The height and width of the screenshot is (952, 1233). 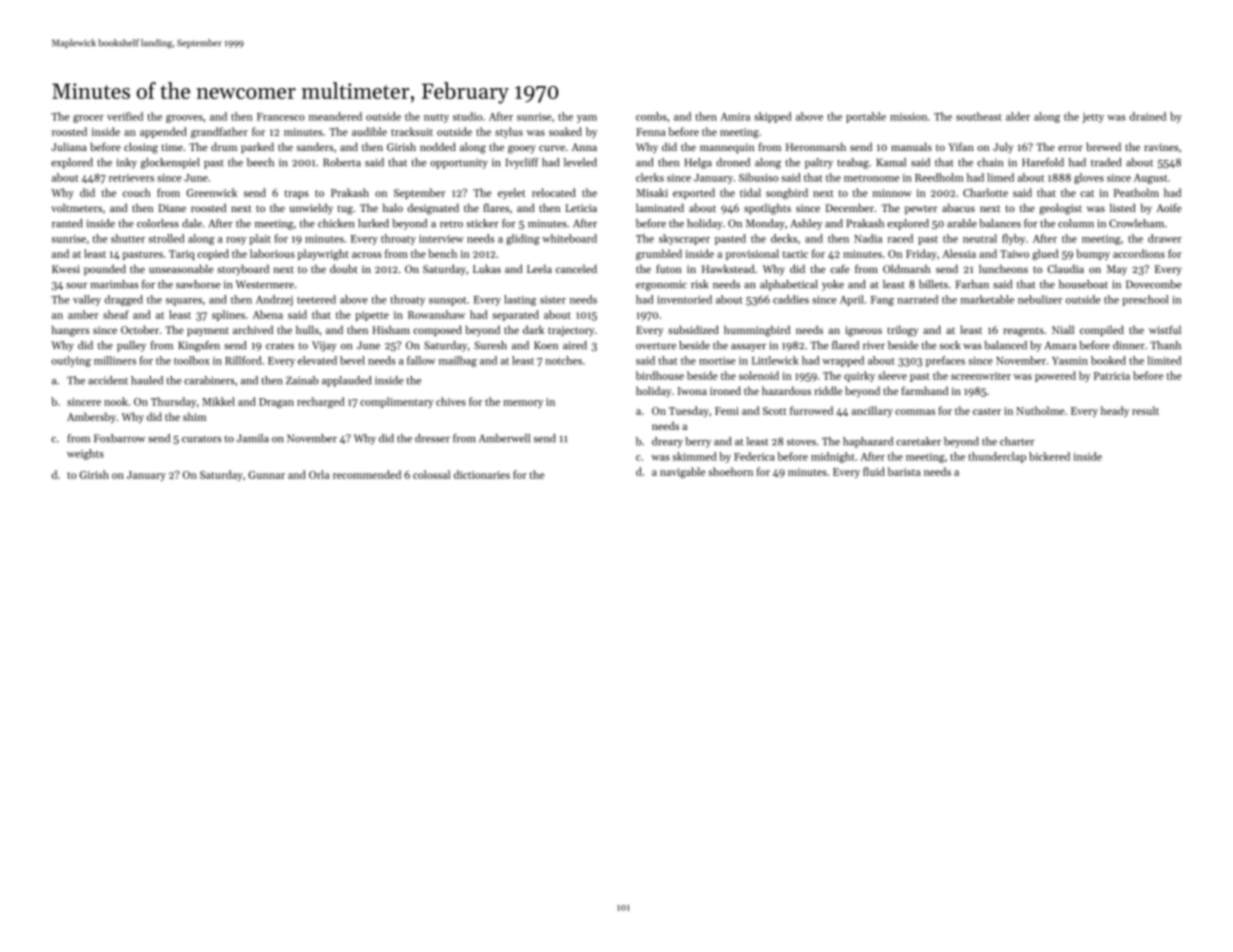 I want to click on flyby, so click(x=1013, y=239).
